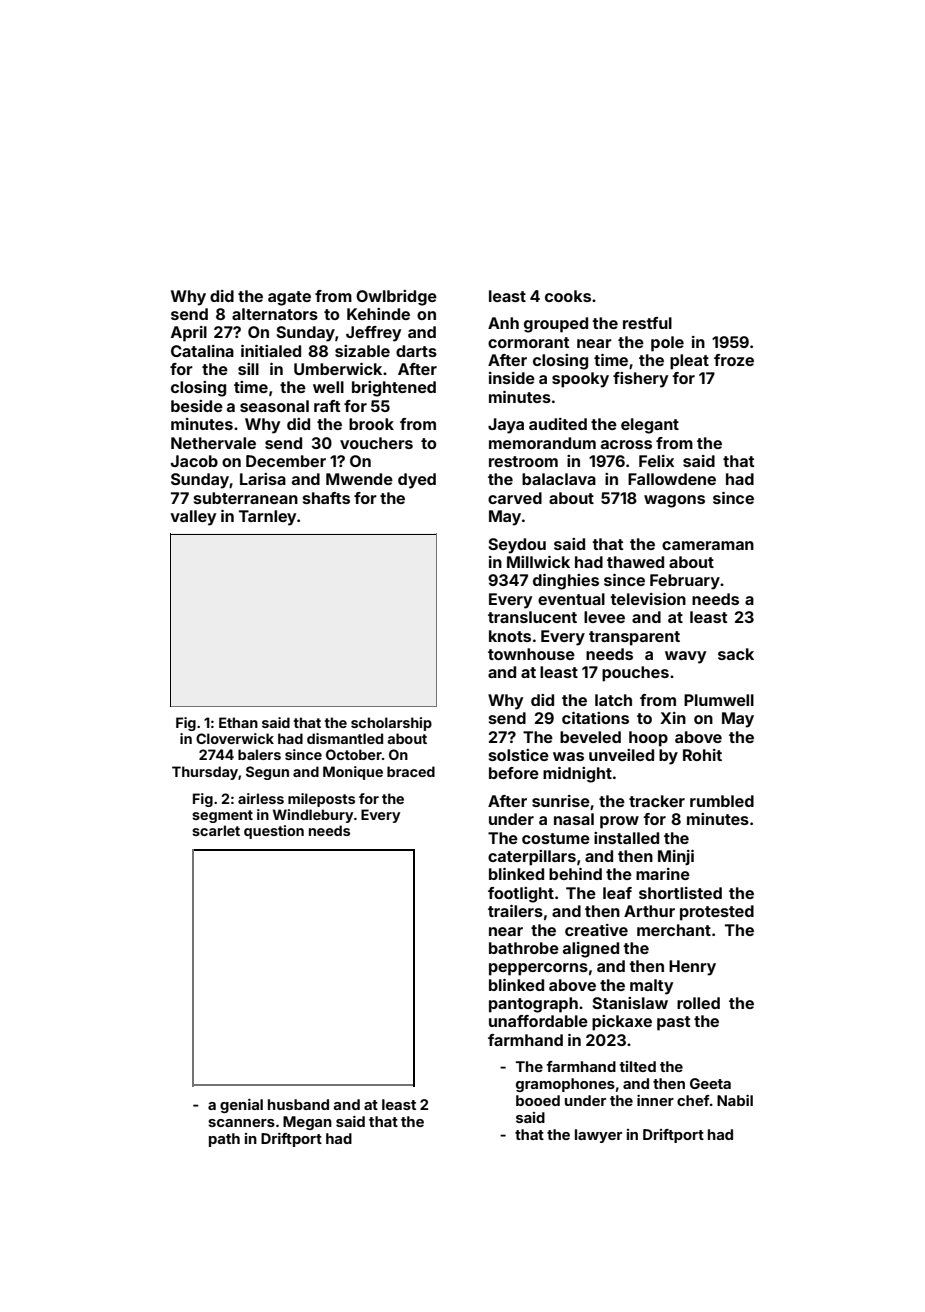 Image resolution: width=925 pixels, height=1312 pixels. I want to click on lawyer, so click(598, 1136).
